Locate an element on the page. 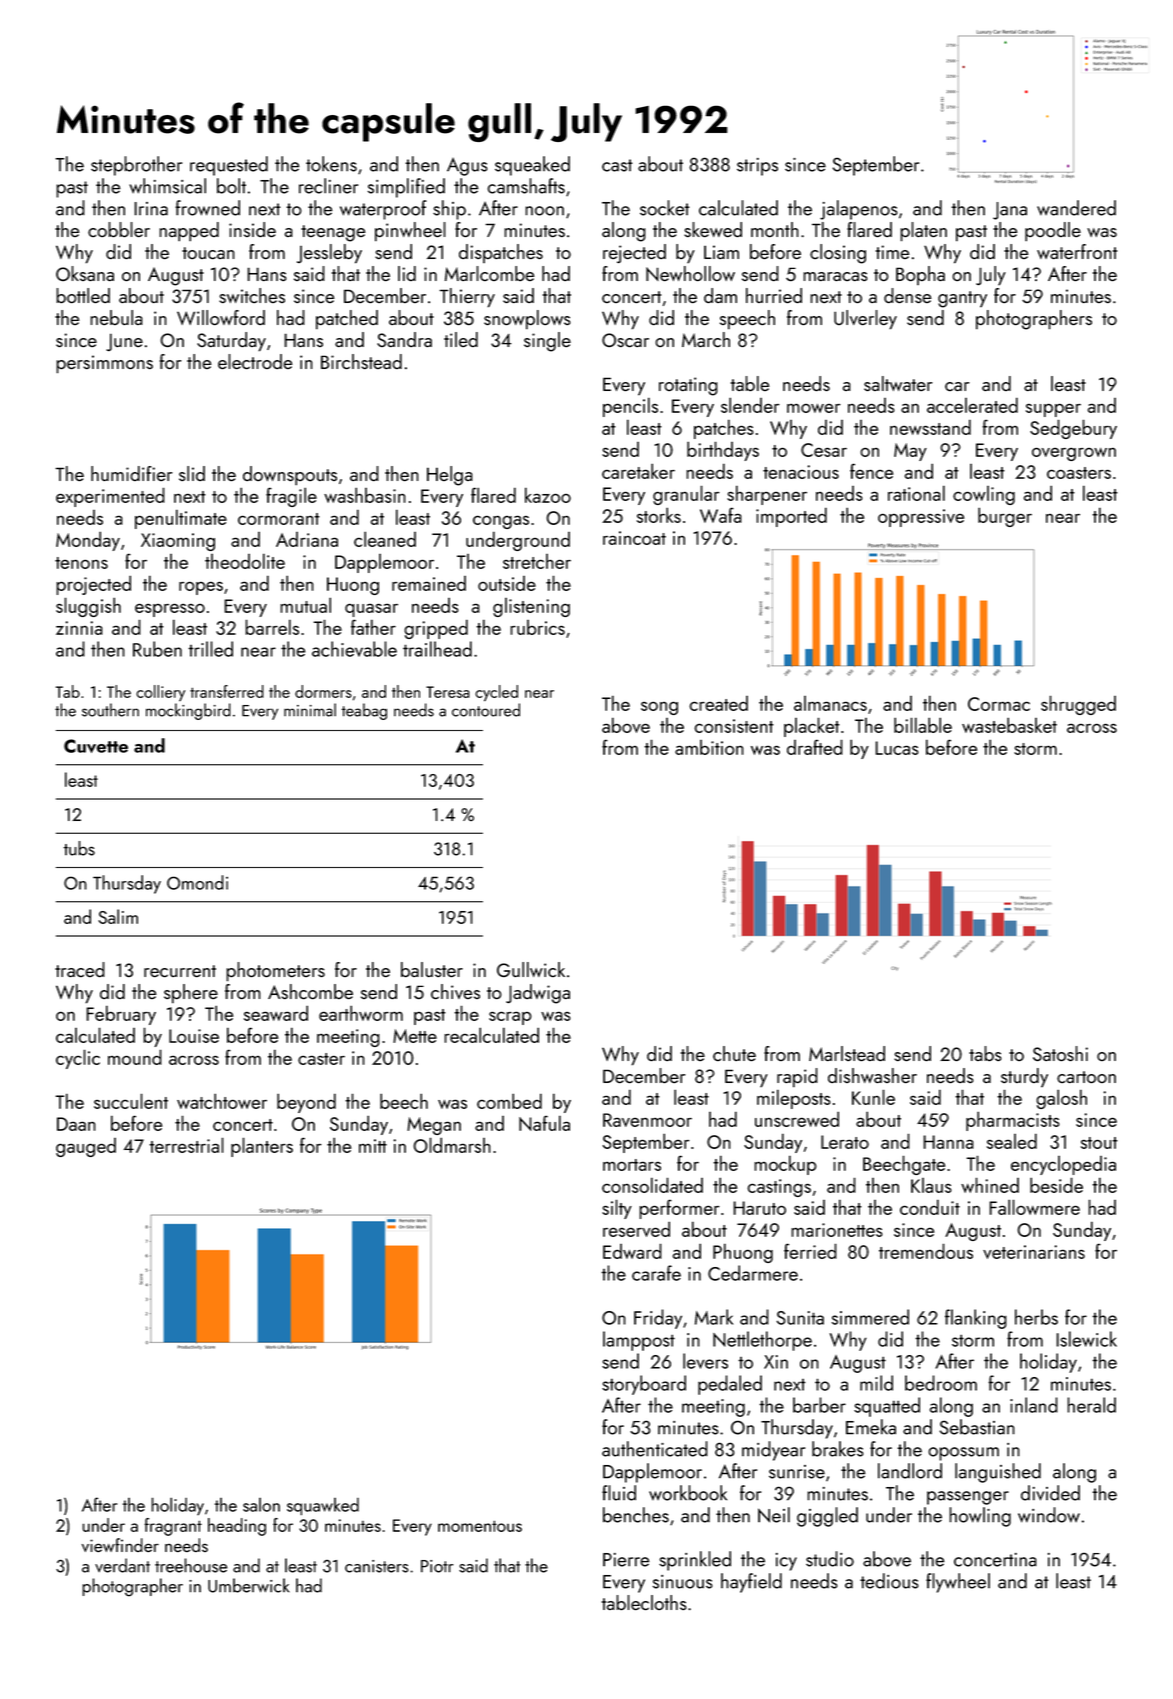 The width and height of the document is (1173, 1699). Cormac is located at coordinates (999, 704).
